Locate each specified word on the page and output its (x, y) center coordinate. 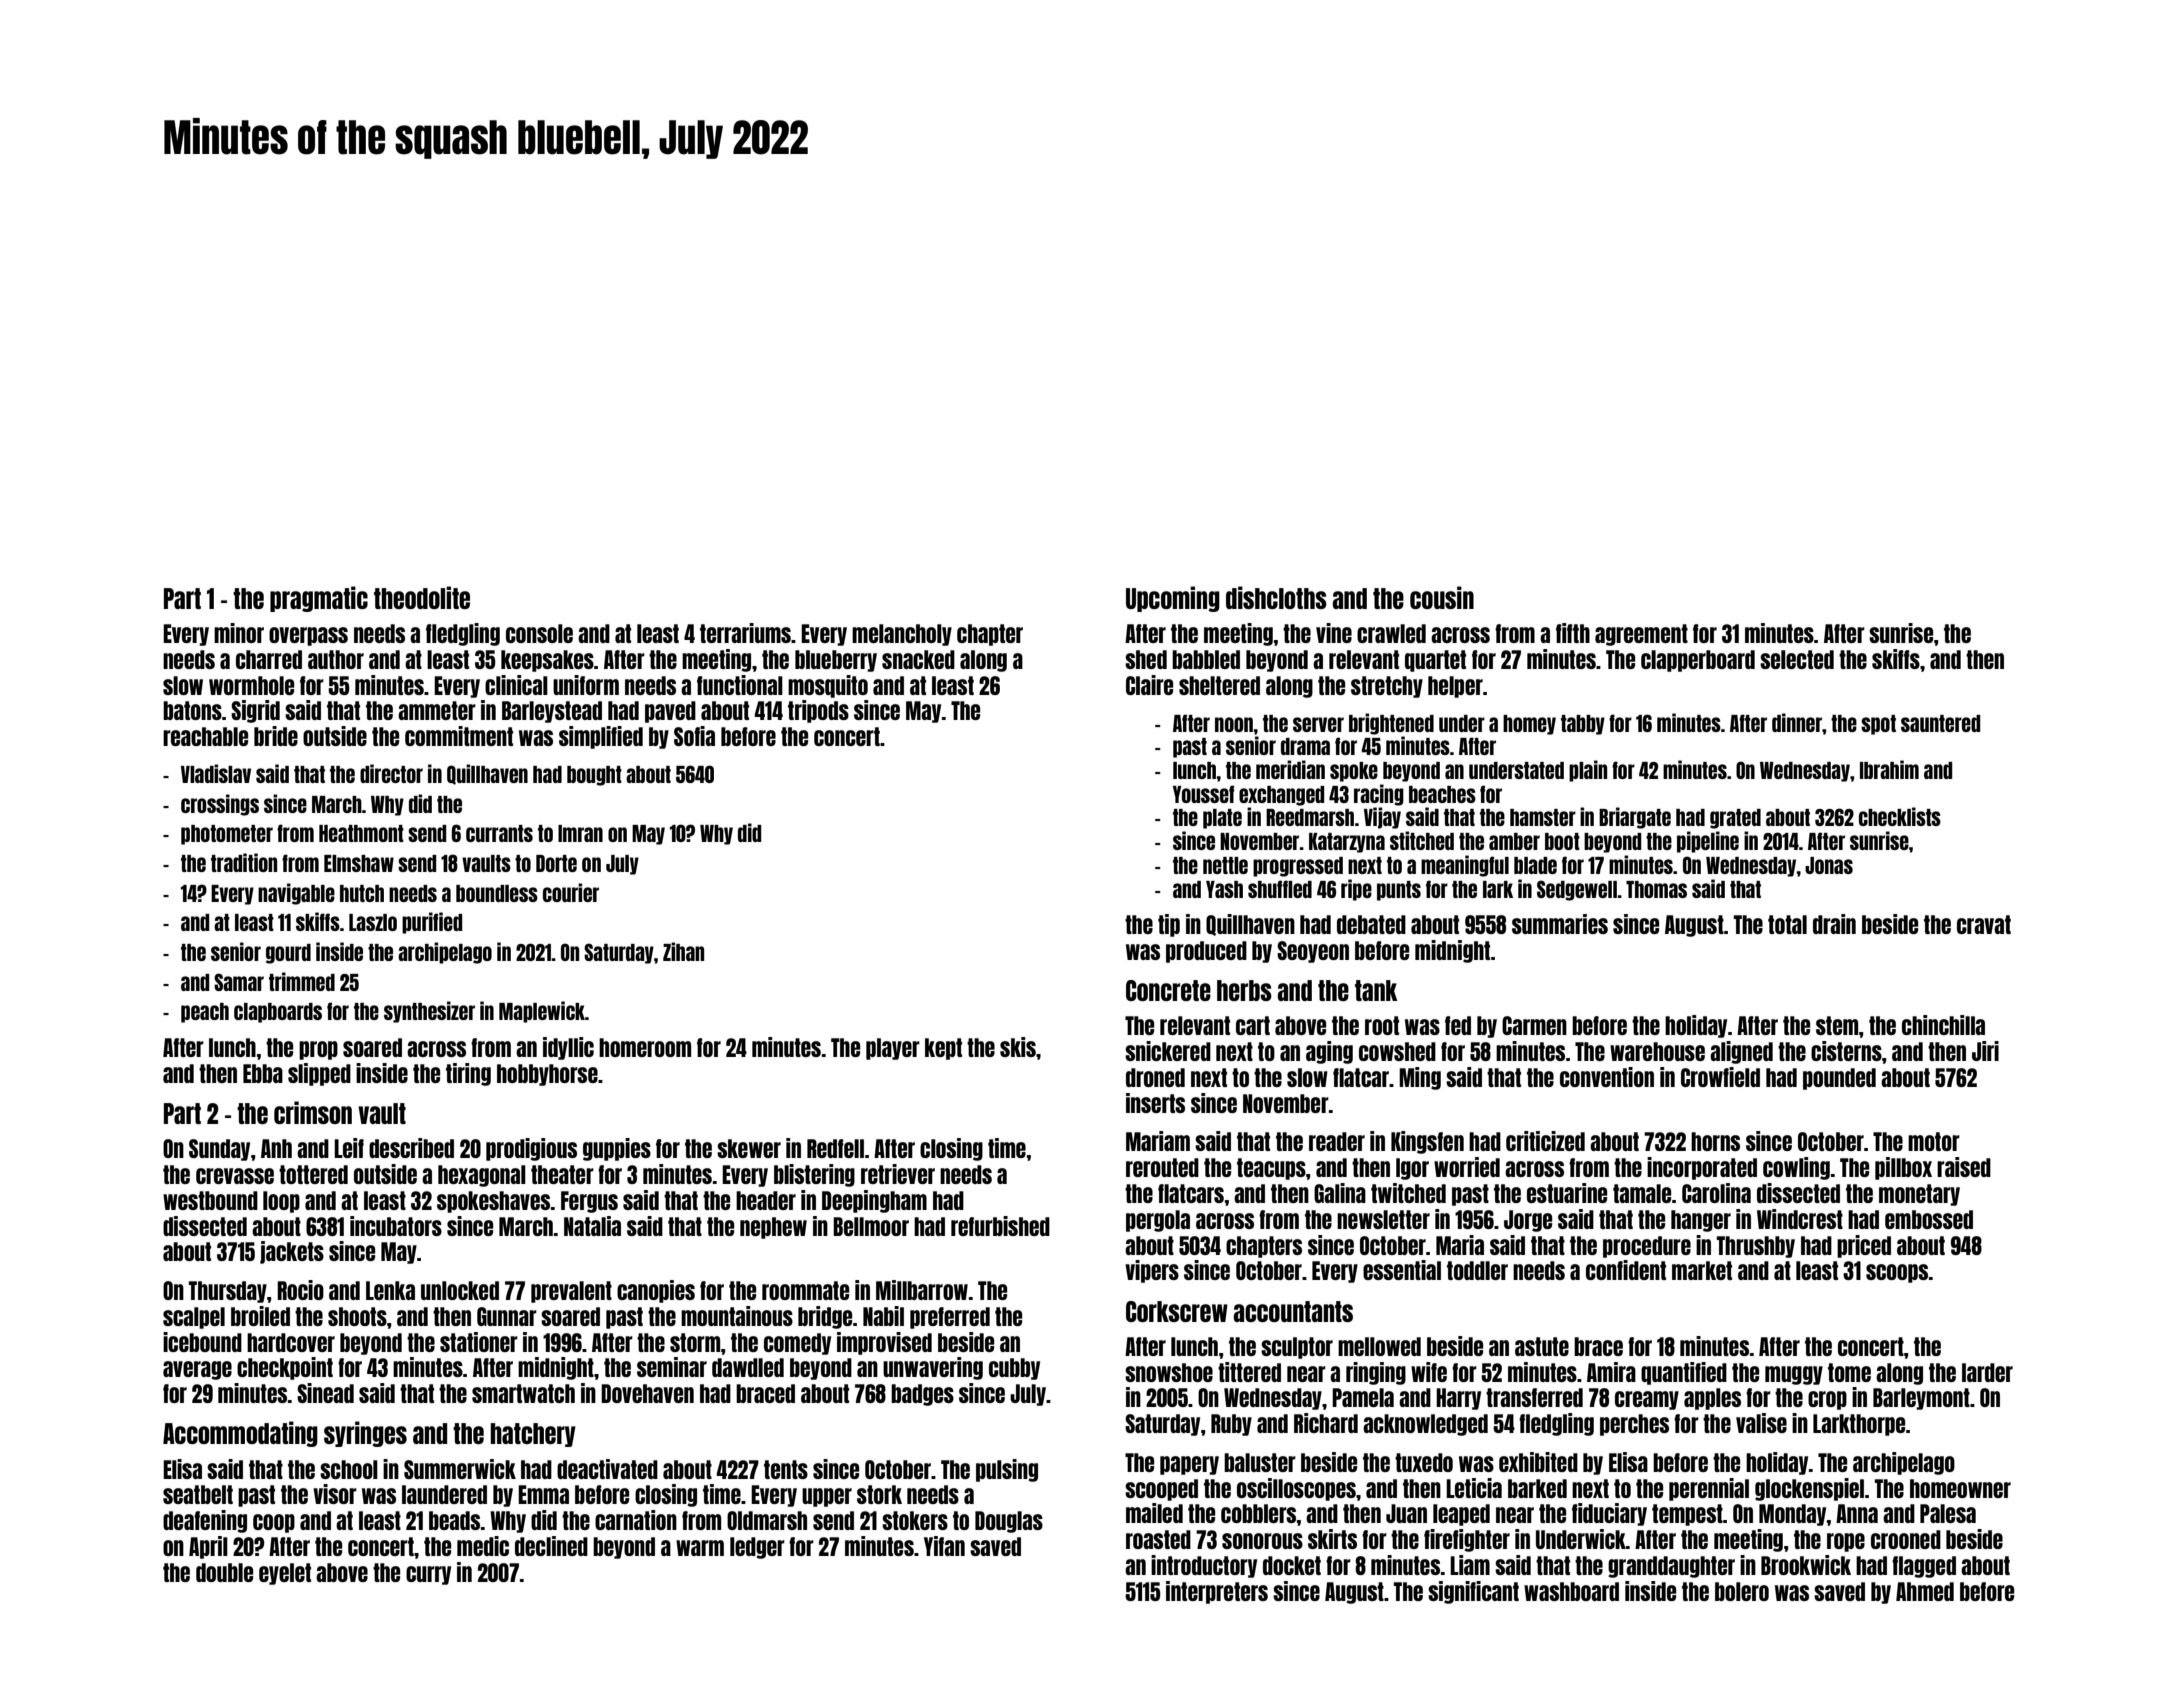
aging (1329, 1052)
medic (483, 1546)
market (1702, 1270)
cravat (1984, 924)
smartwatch (523, 1393)
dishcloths (1276, 597)
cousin (1442, 597)
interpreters (1217, 1592)
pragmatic (319, 599)
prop (318, 1050)
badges (922, 1395)
